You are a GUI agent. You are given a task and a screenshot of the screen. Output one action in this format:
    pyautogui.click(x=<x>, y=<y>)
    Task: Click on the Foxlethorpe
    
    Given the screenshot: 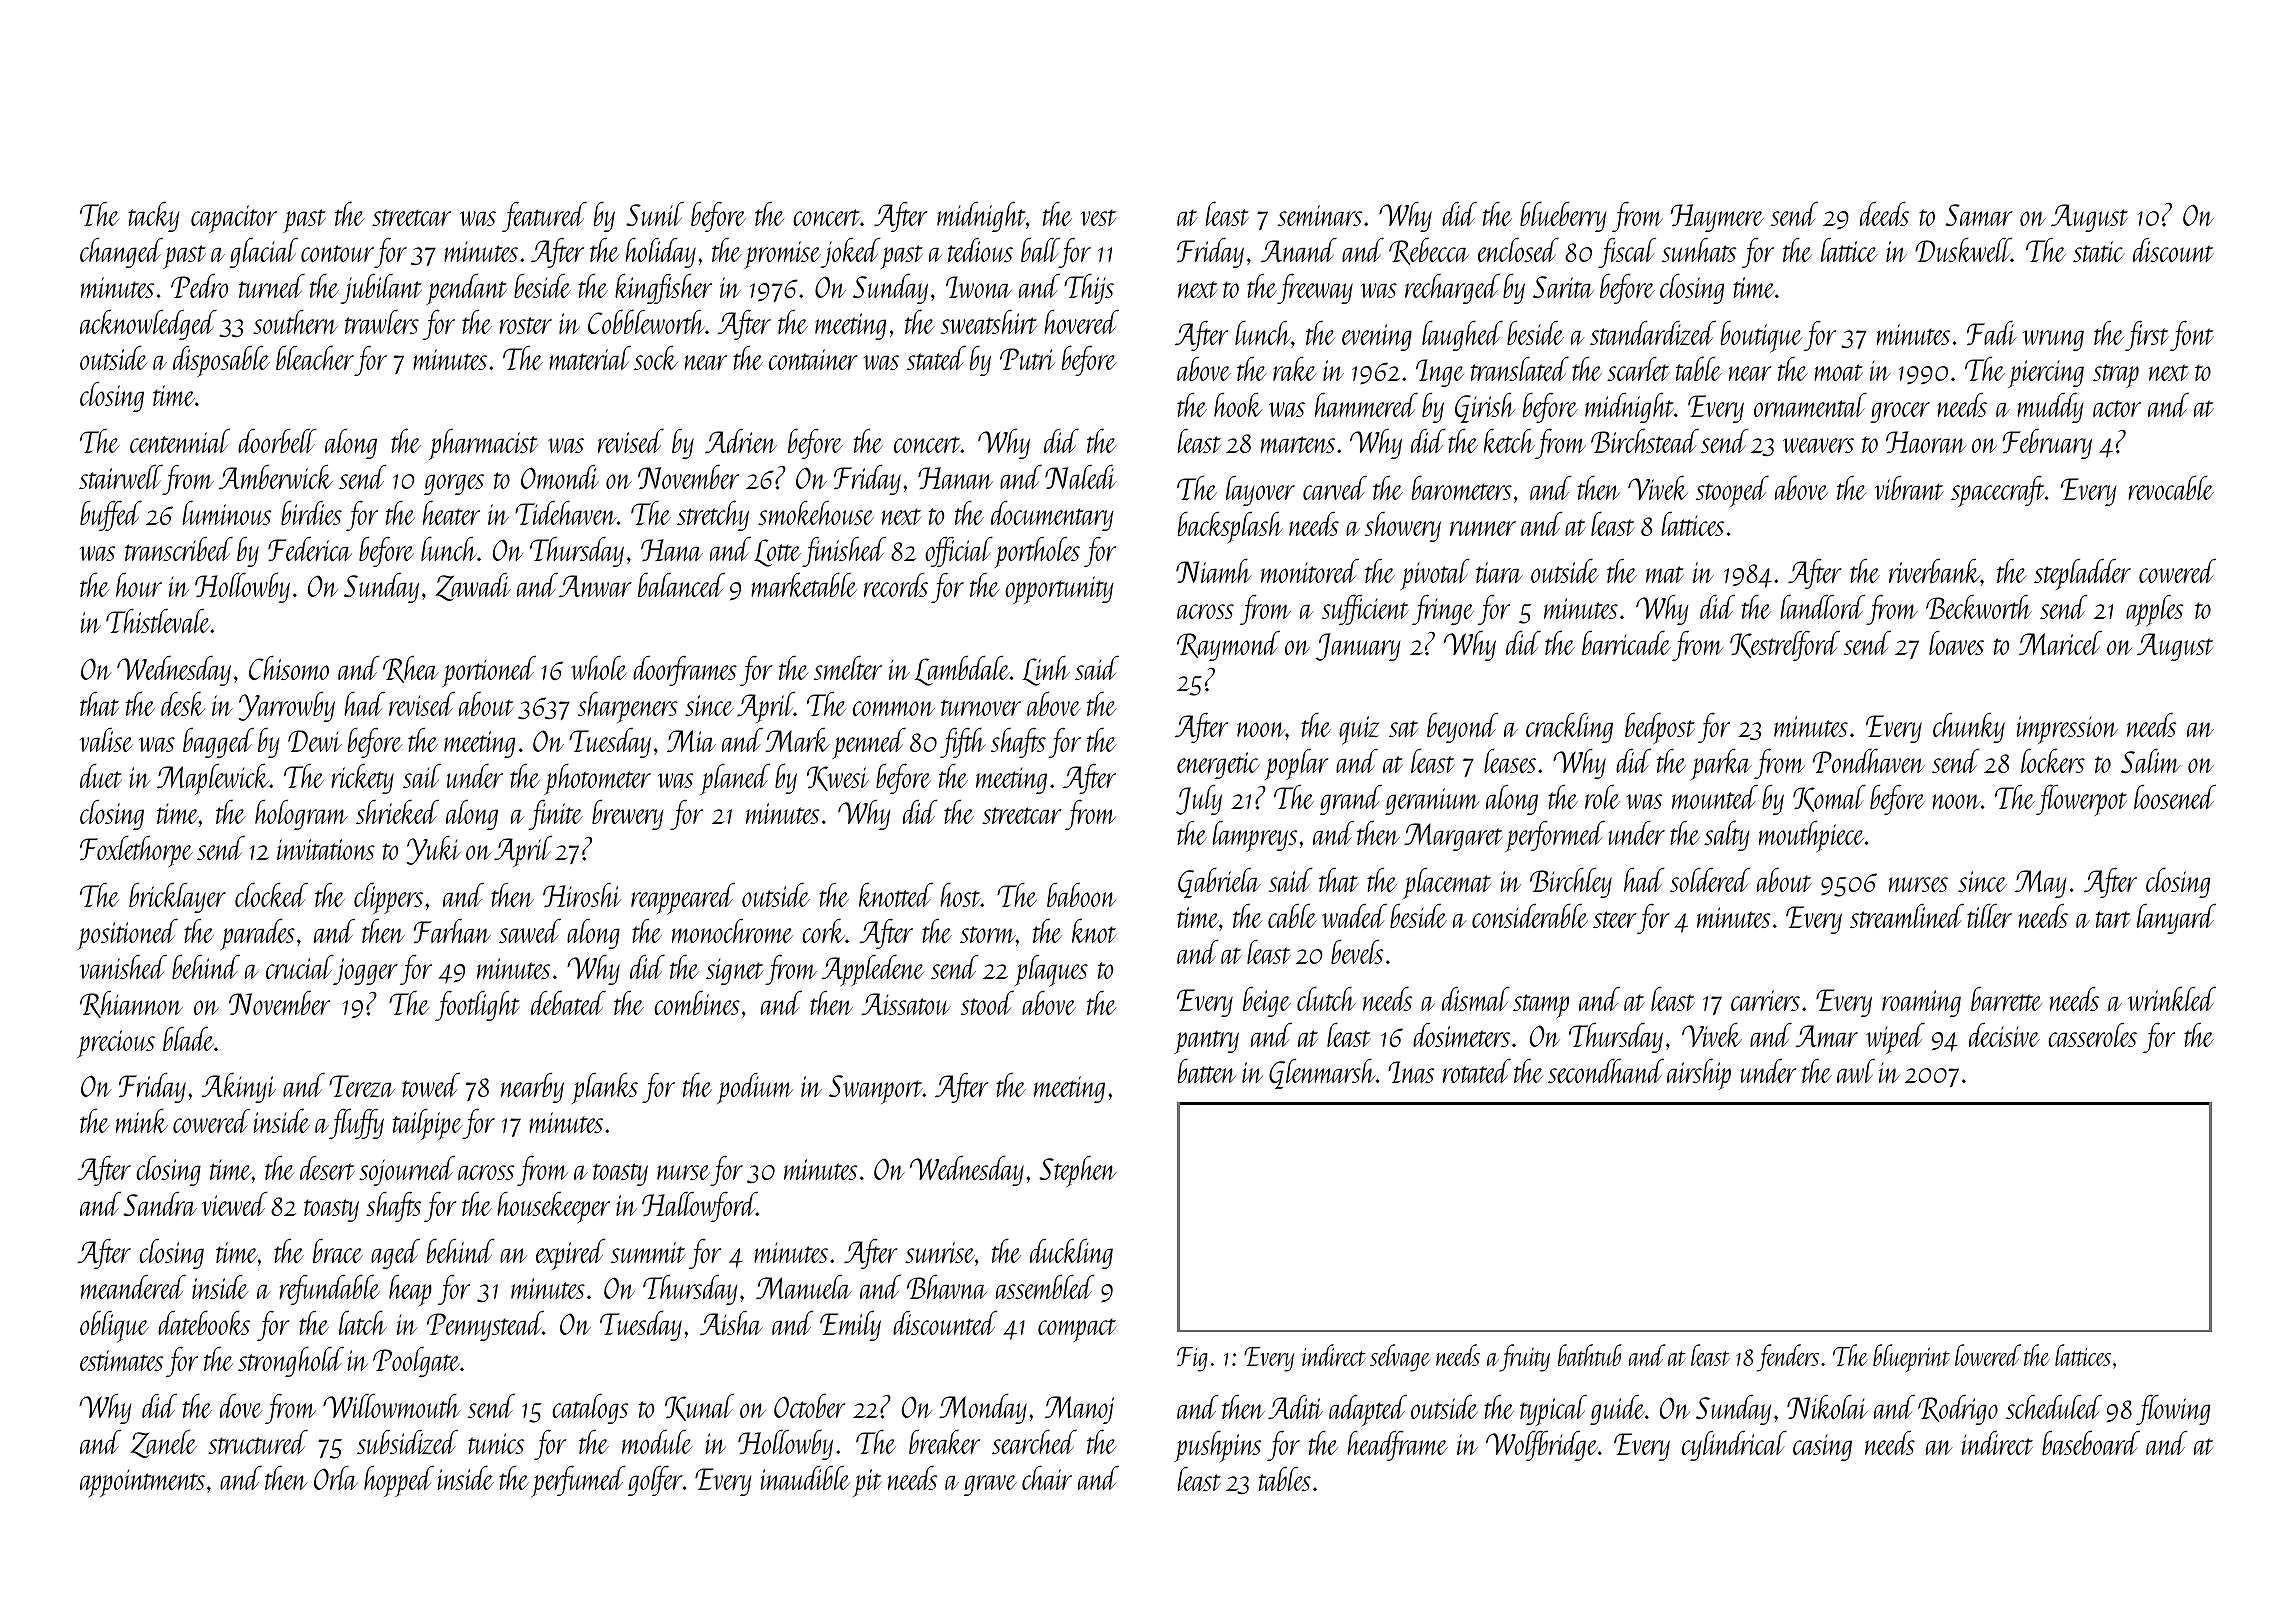 What is the action you would take?
    pyautogui.click(x=136, y=851)
